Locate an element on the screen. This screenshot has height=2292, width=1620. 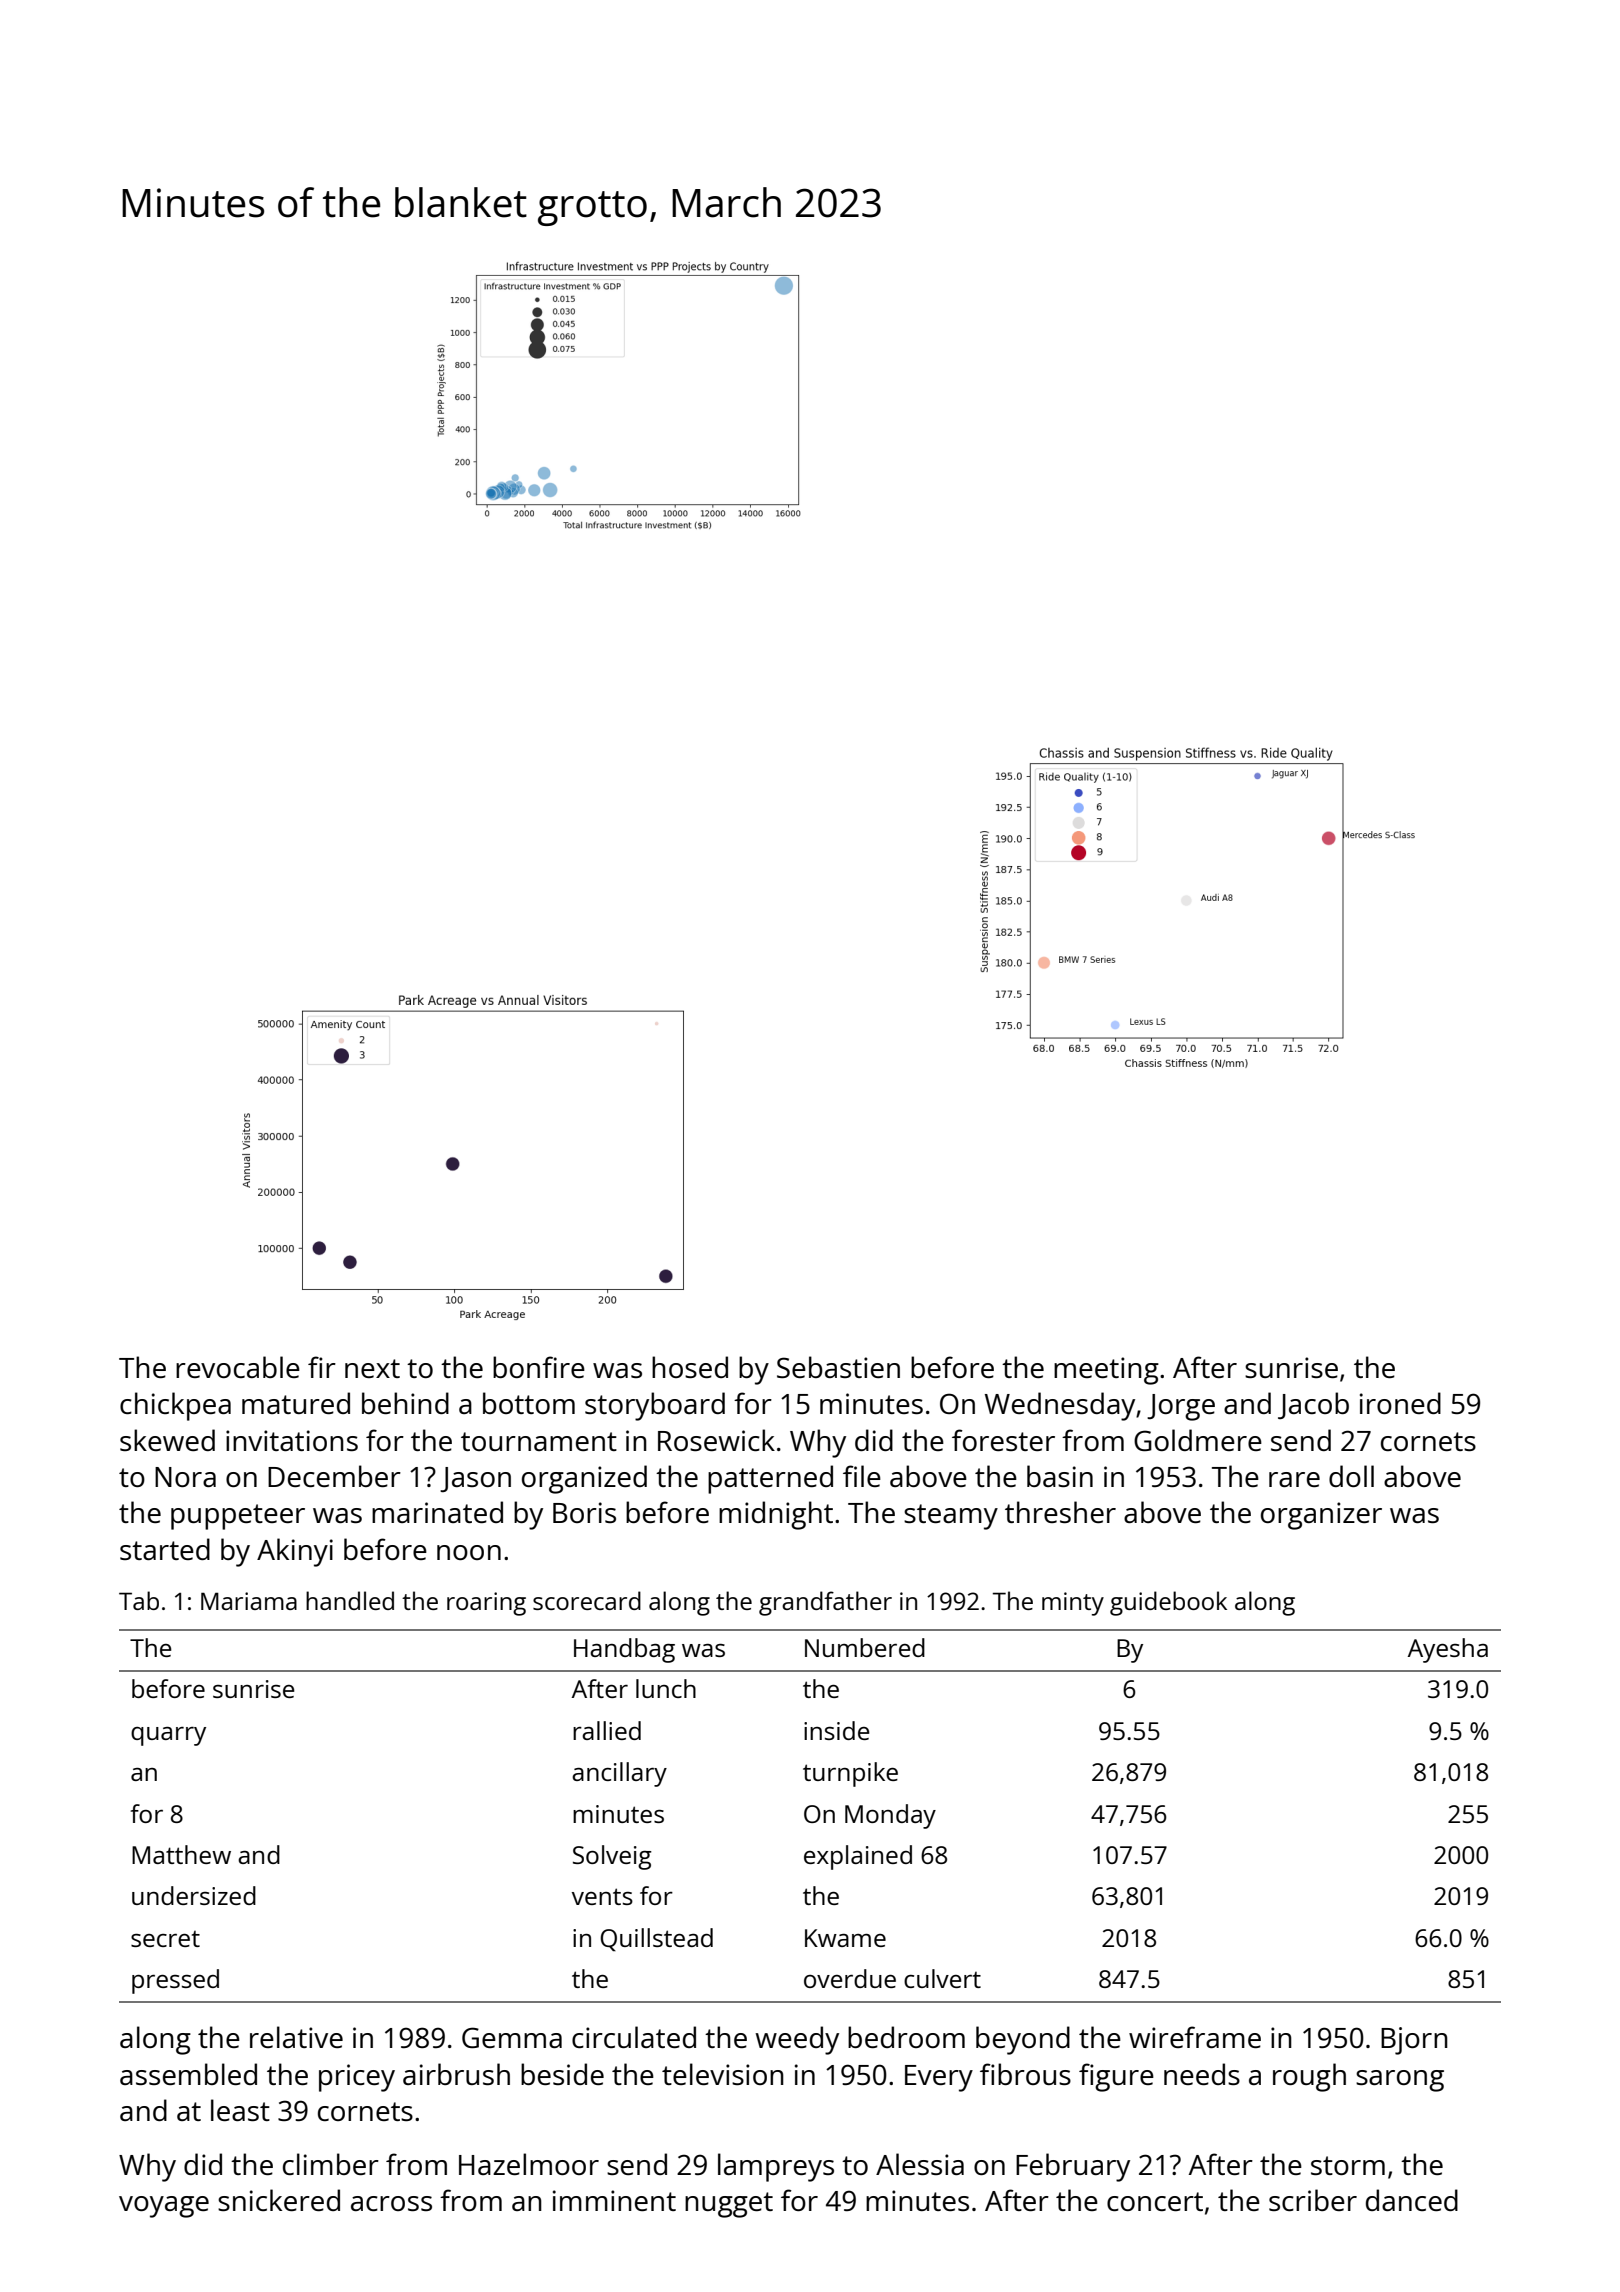
Matthew is located at coordinates (181, 1854).
